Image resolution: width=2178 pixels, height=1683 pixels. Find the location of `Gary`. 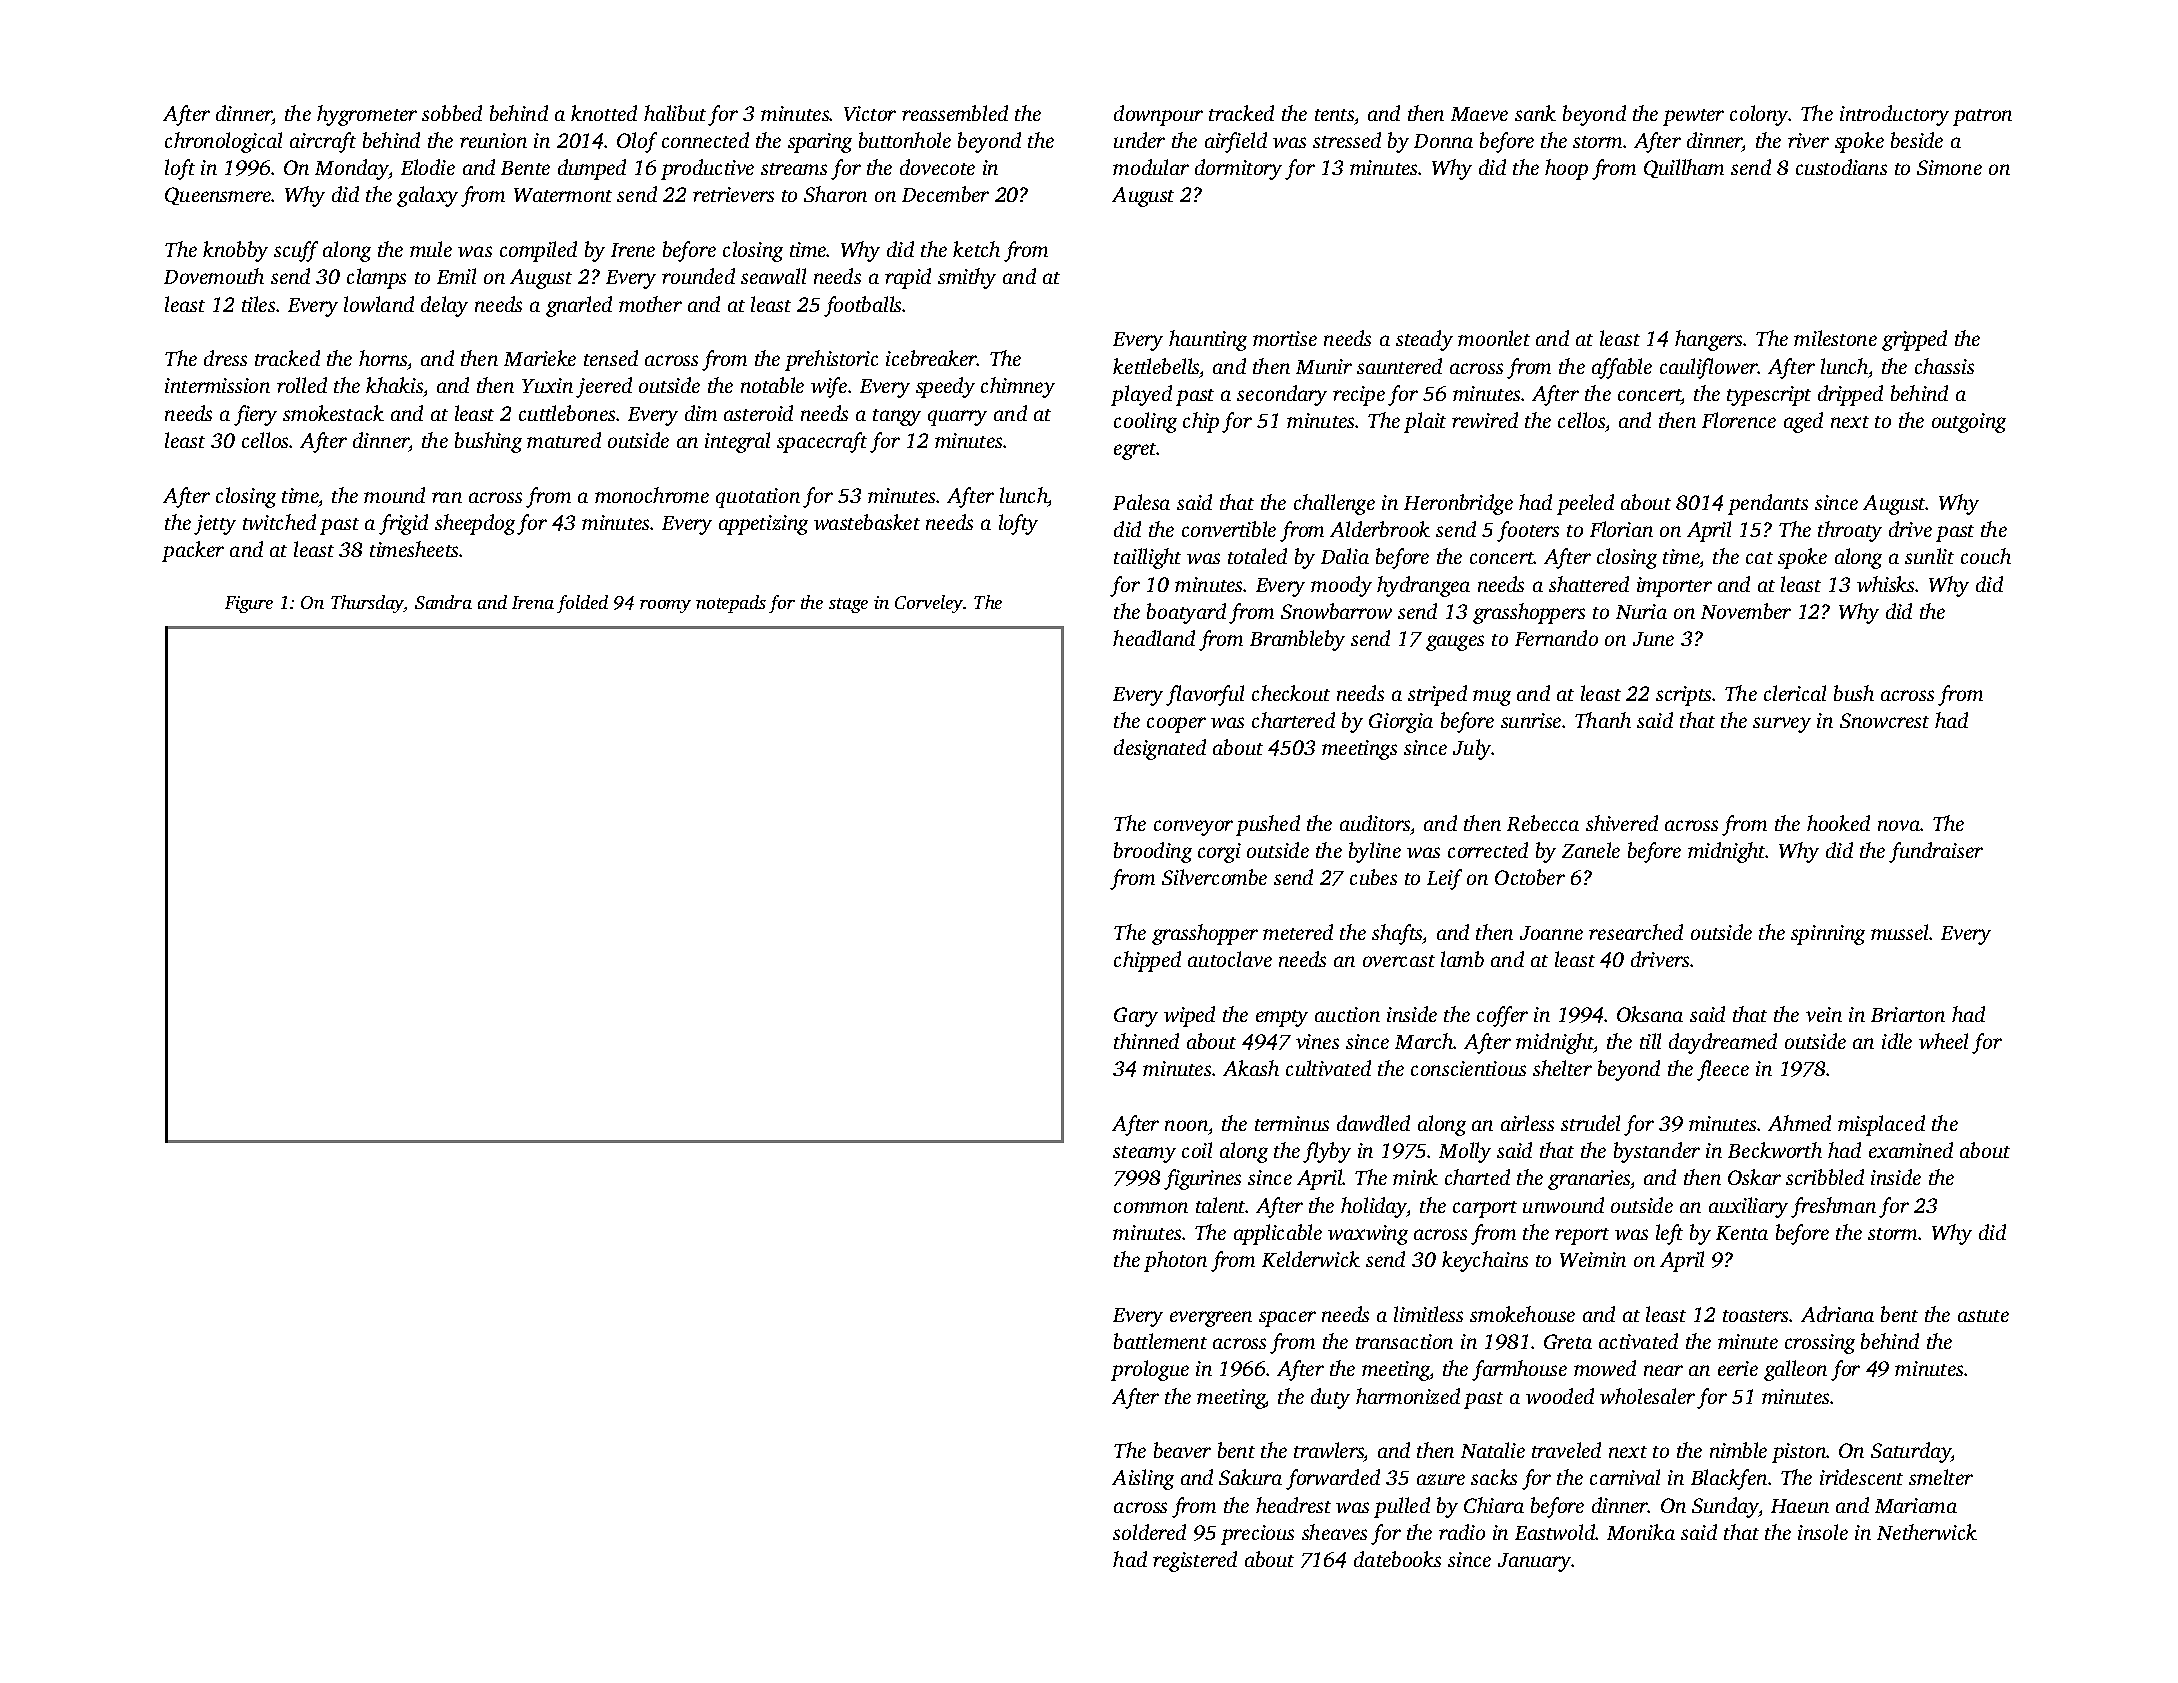

Gary is located at coordinates (1136, 1017).
